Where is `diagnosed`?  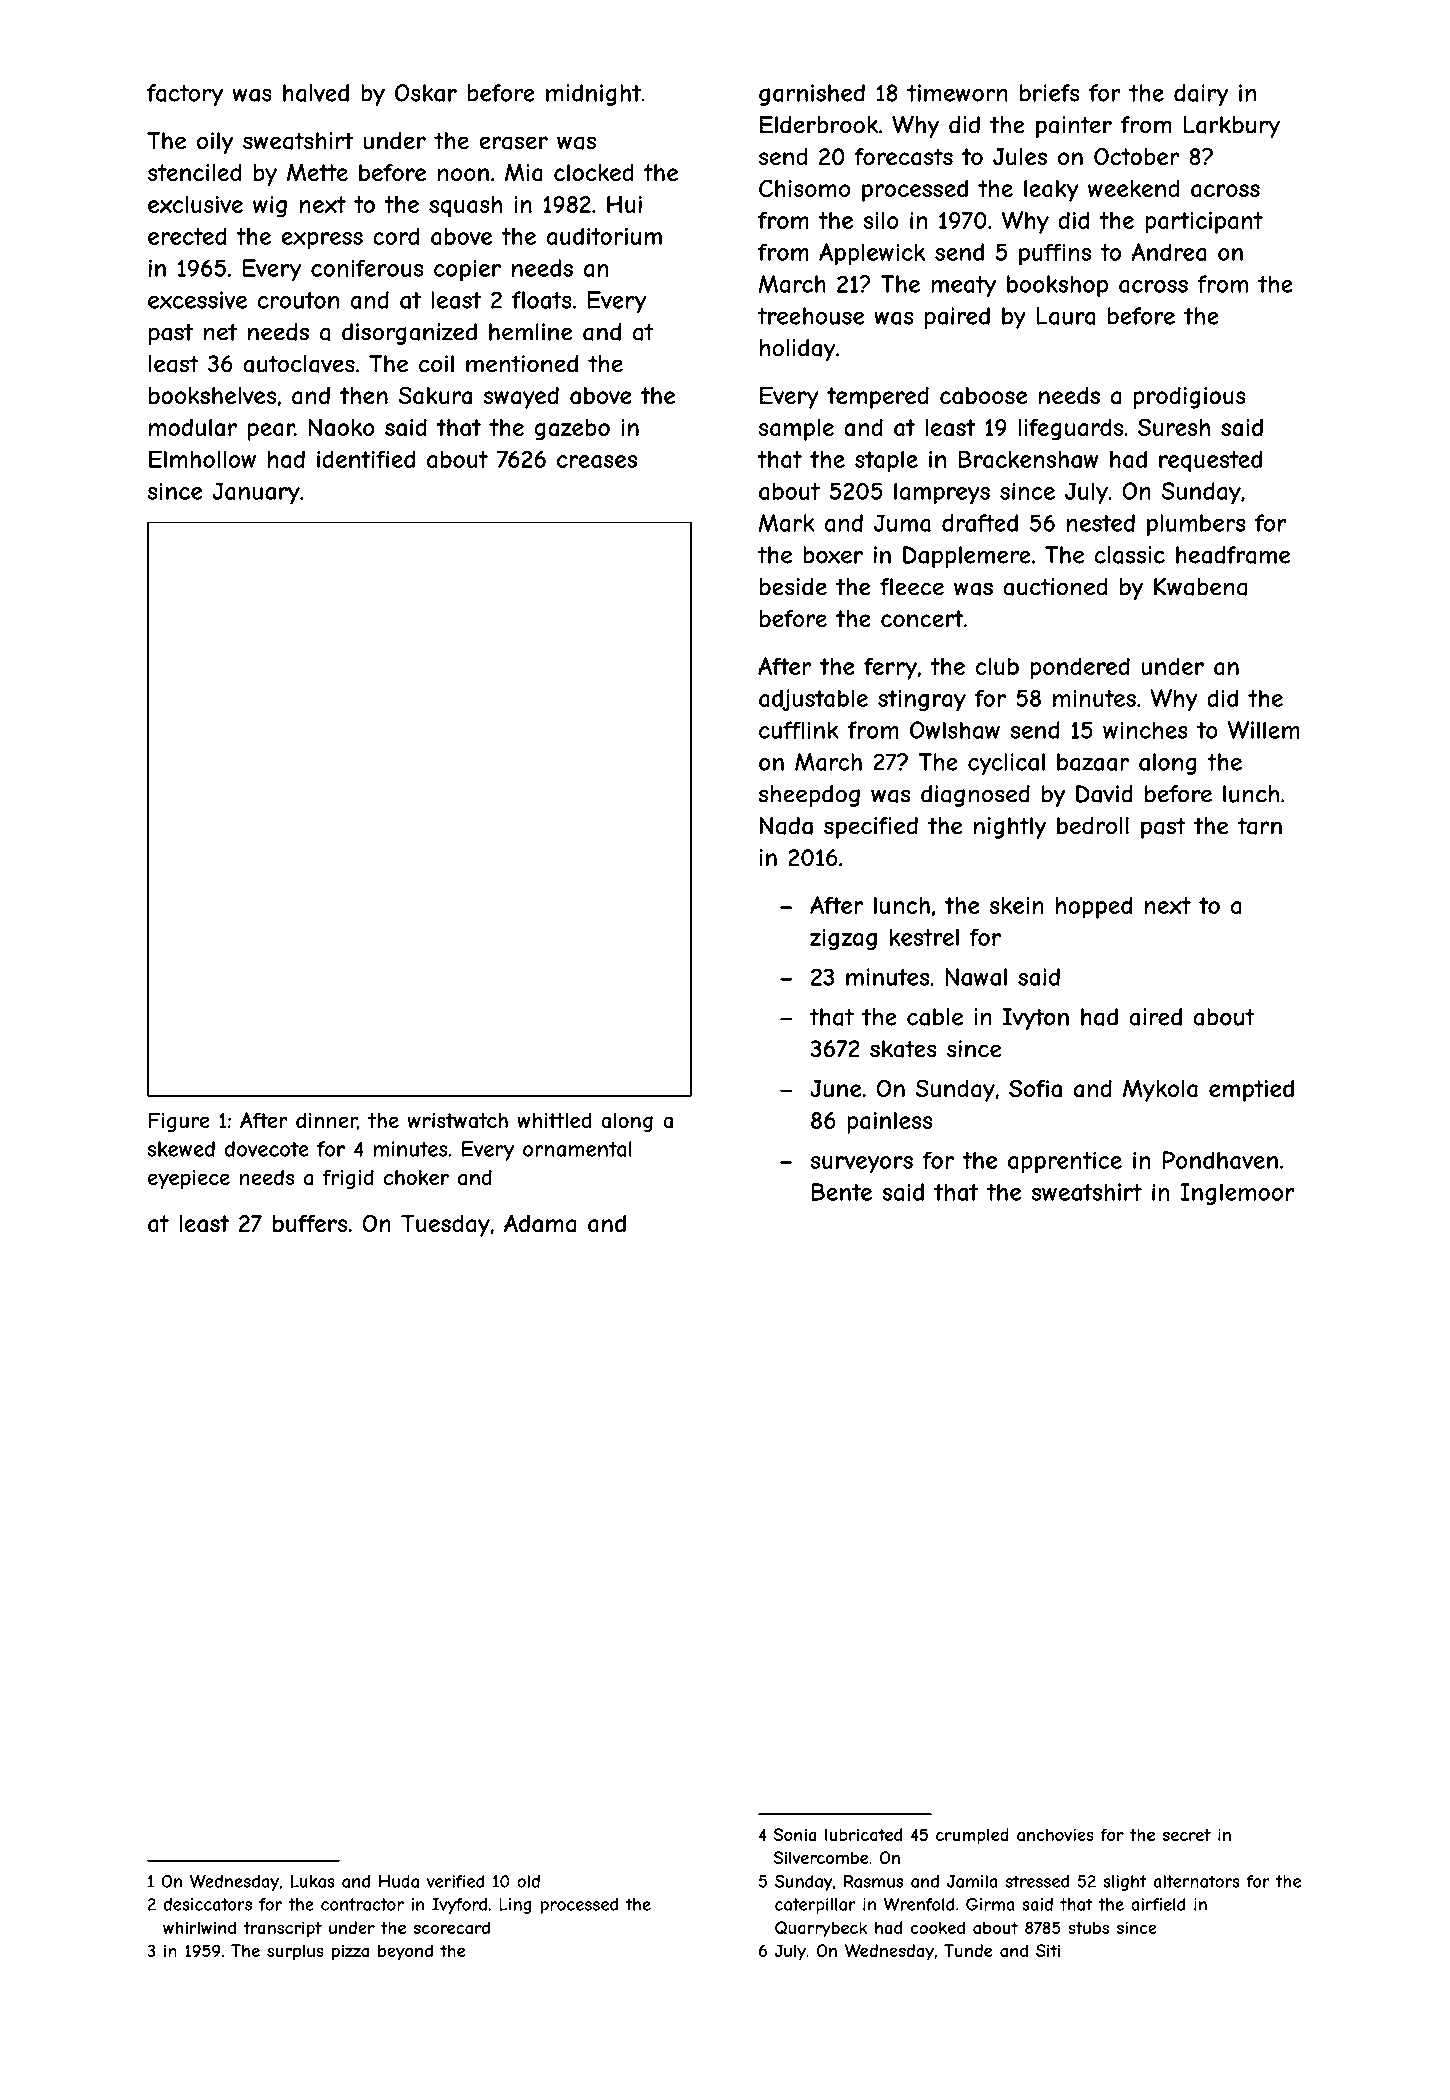 diagnosed is located at coordinates (975, 796).
